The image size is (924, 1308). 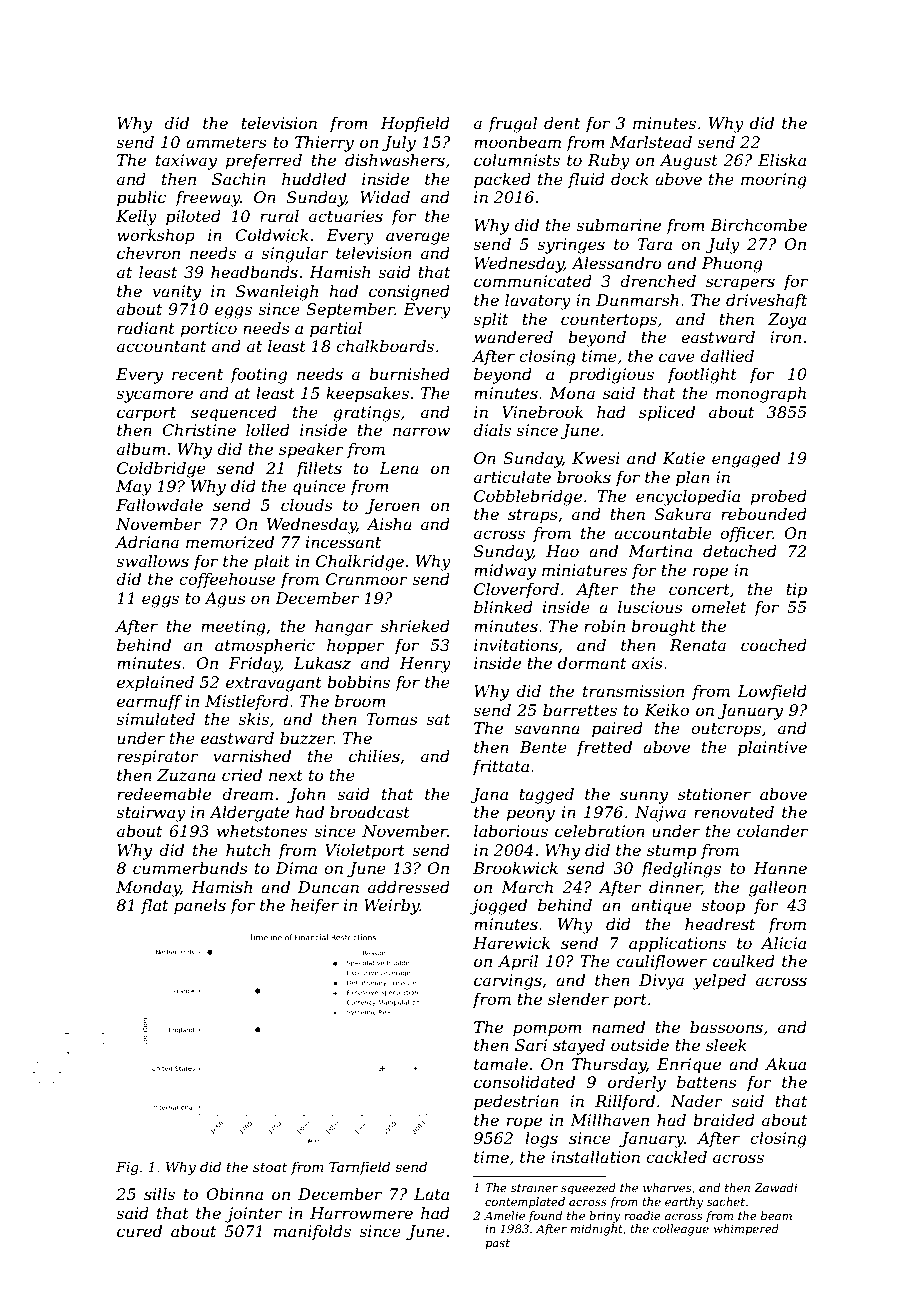 What do you see at coordinates (534, 1187) in the screenshot?
I see `strainer` at bounding box center [534, 1187].
